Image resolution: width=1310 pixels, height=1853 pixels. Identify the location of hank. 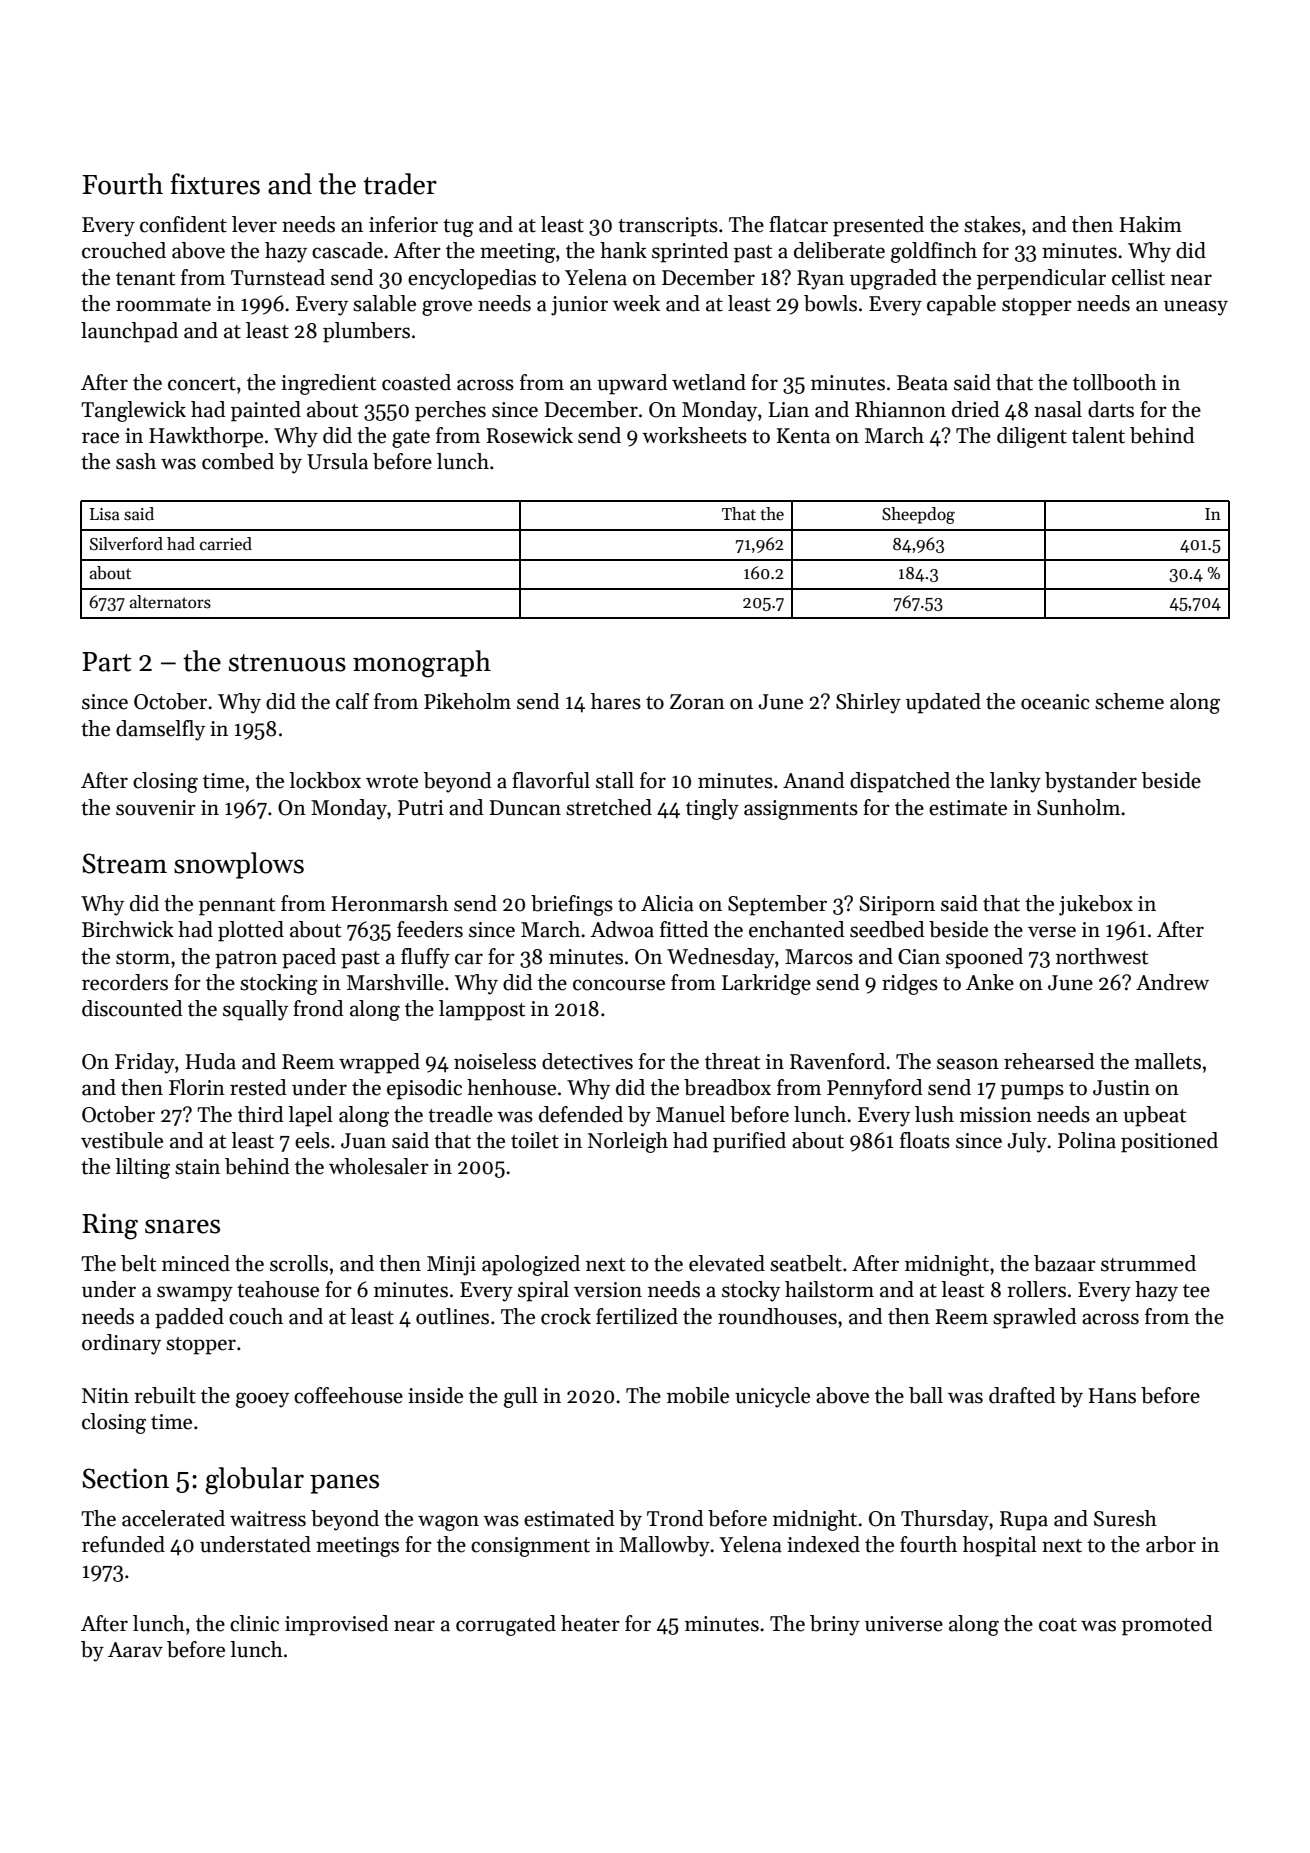
(623, 250).
